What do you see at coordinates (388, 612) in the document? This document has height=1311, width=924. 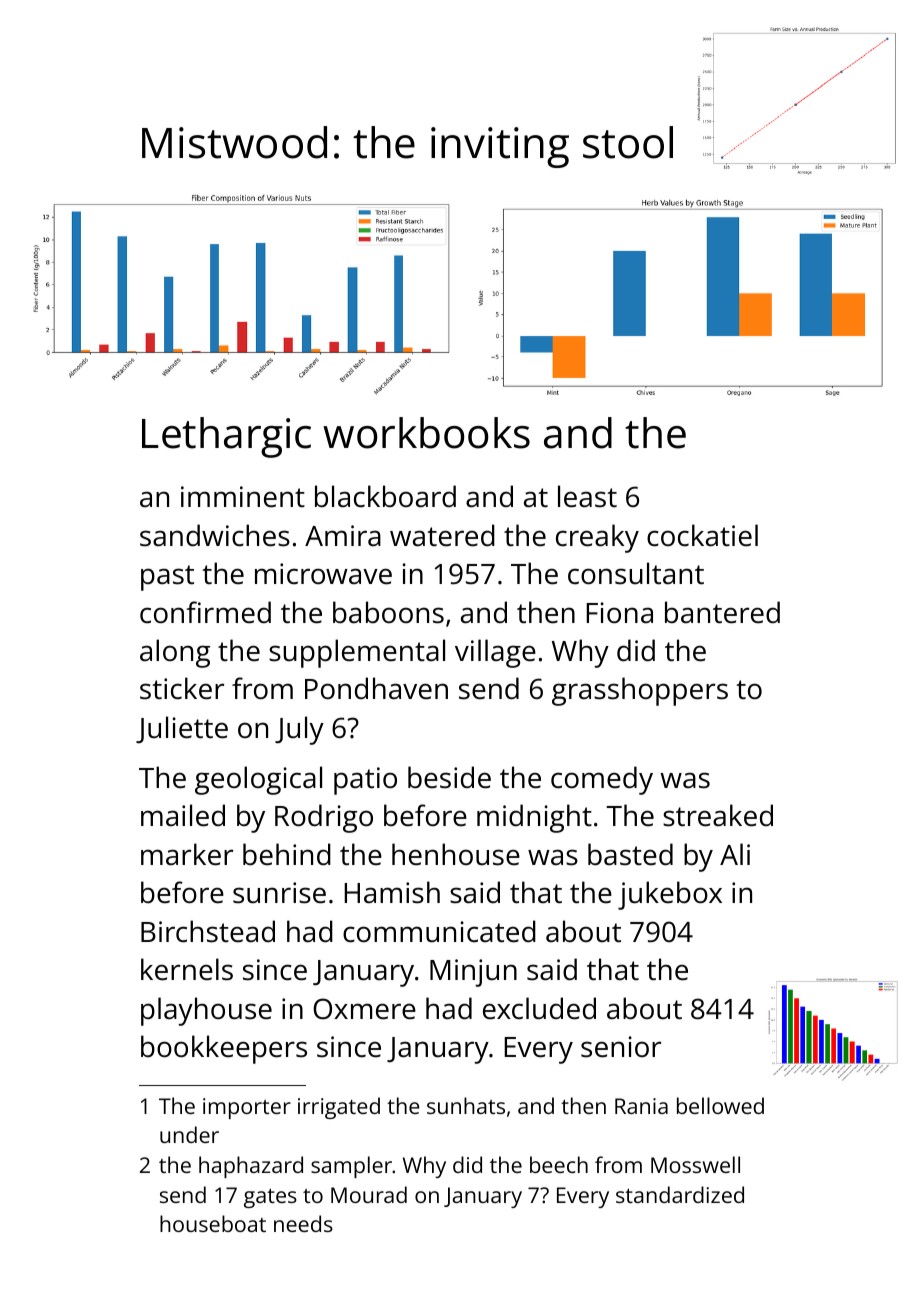 I see `baboons` at bounding box center [388, 612].
